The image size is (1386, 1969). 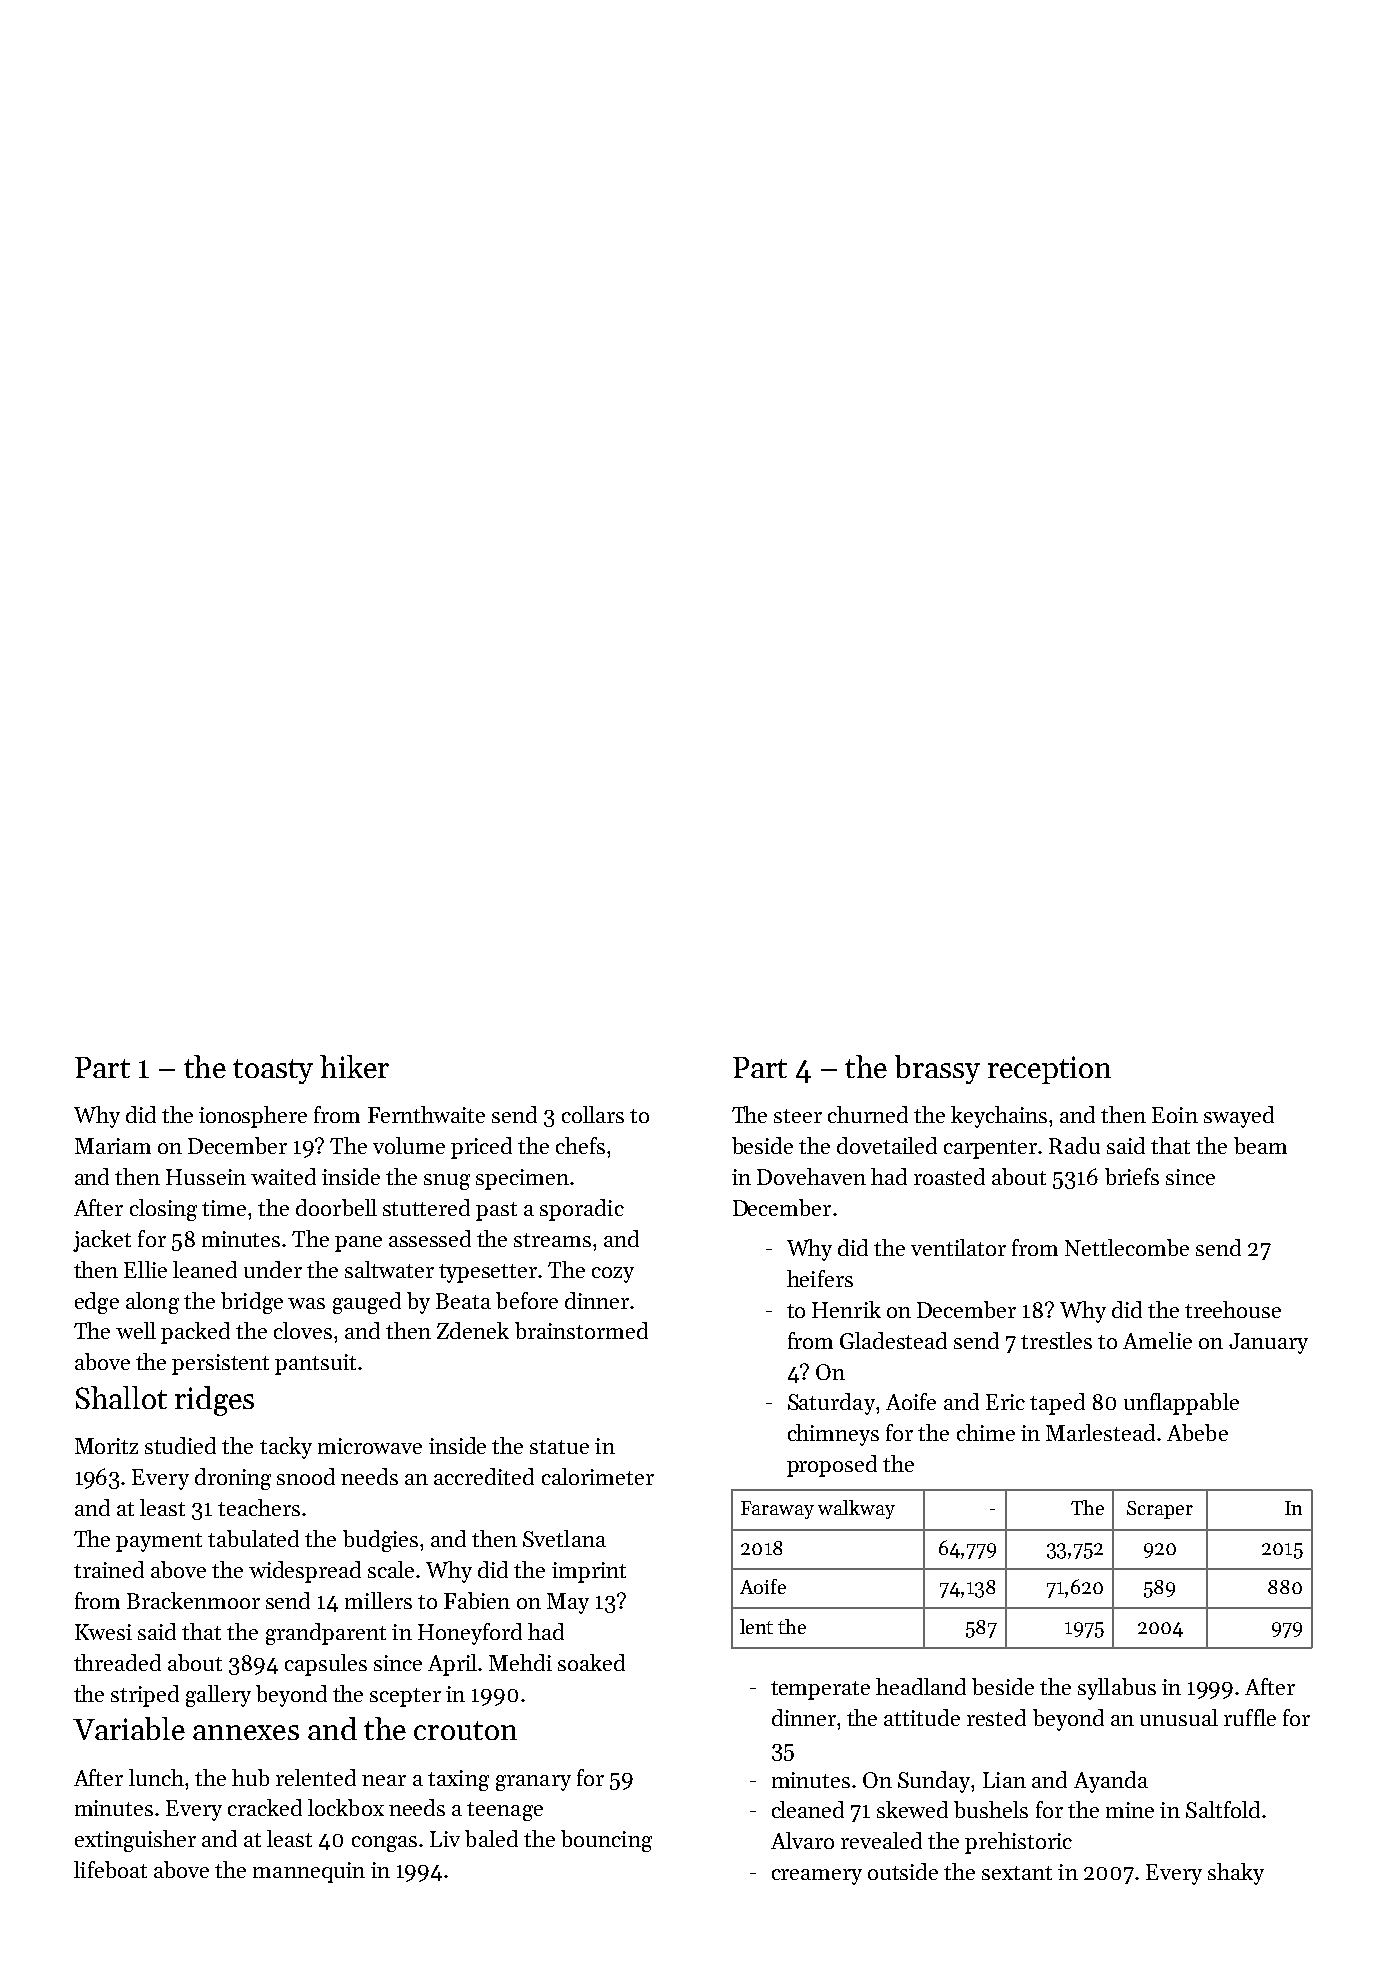 I want to click on Nettlecombe, so click(x=1127, y=1247).
